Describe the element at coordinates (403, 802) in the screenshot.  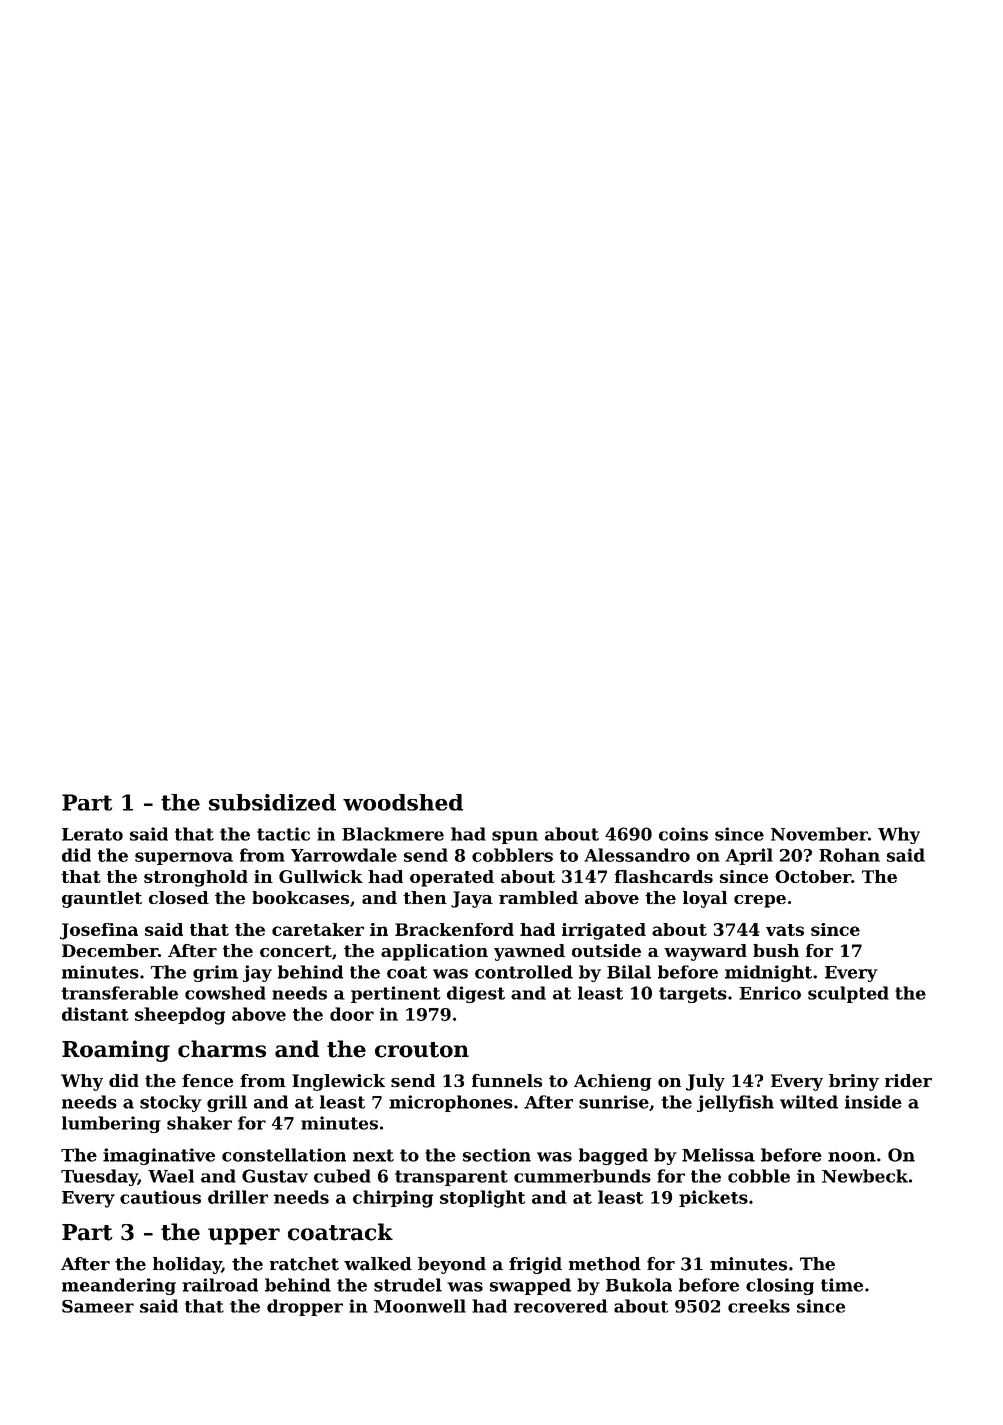
I see `woodshed` at that location.
